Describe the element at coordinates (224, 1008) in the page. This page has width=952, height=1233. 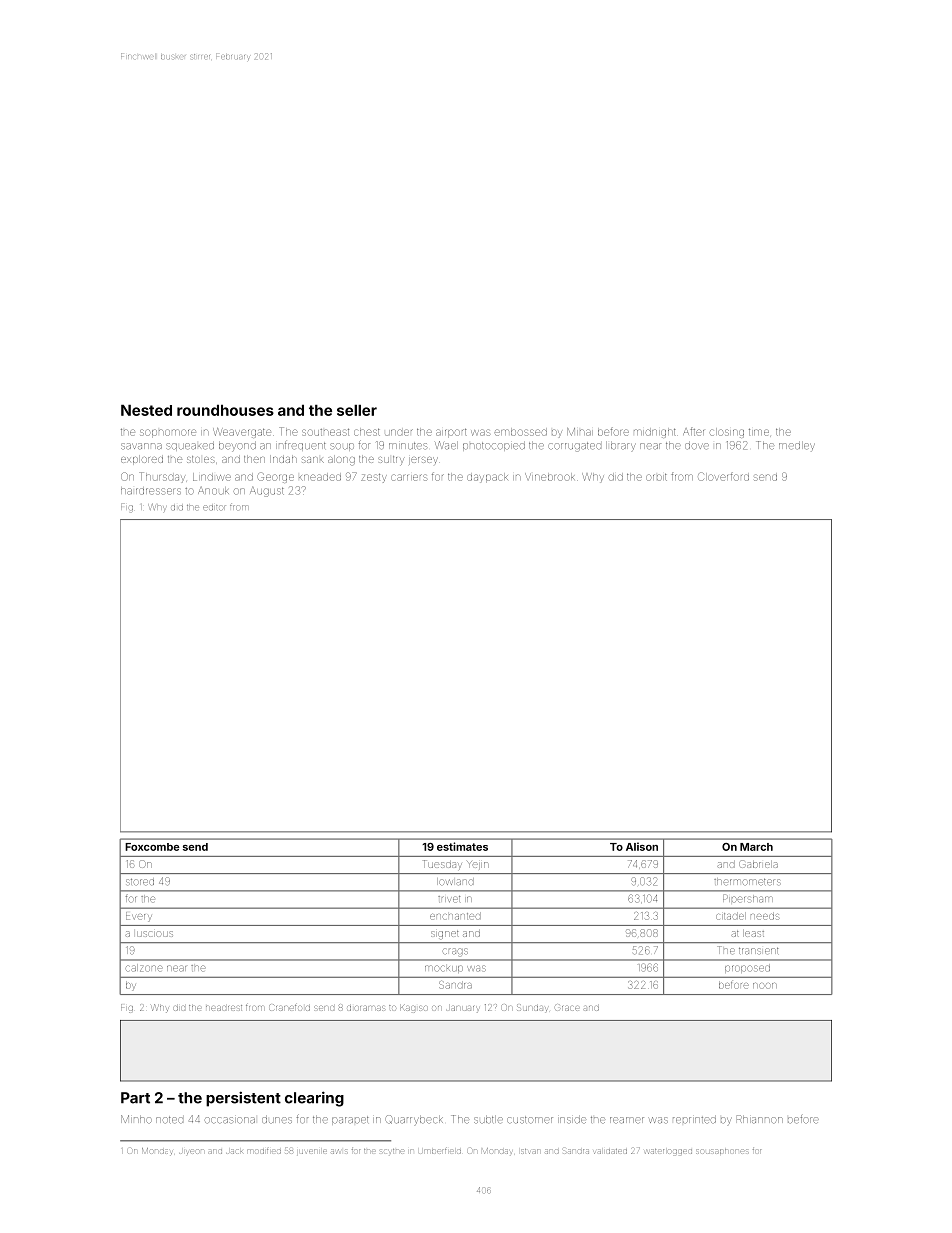
I see `headrest` at that location.
